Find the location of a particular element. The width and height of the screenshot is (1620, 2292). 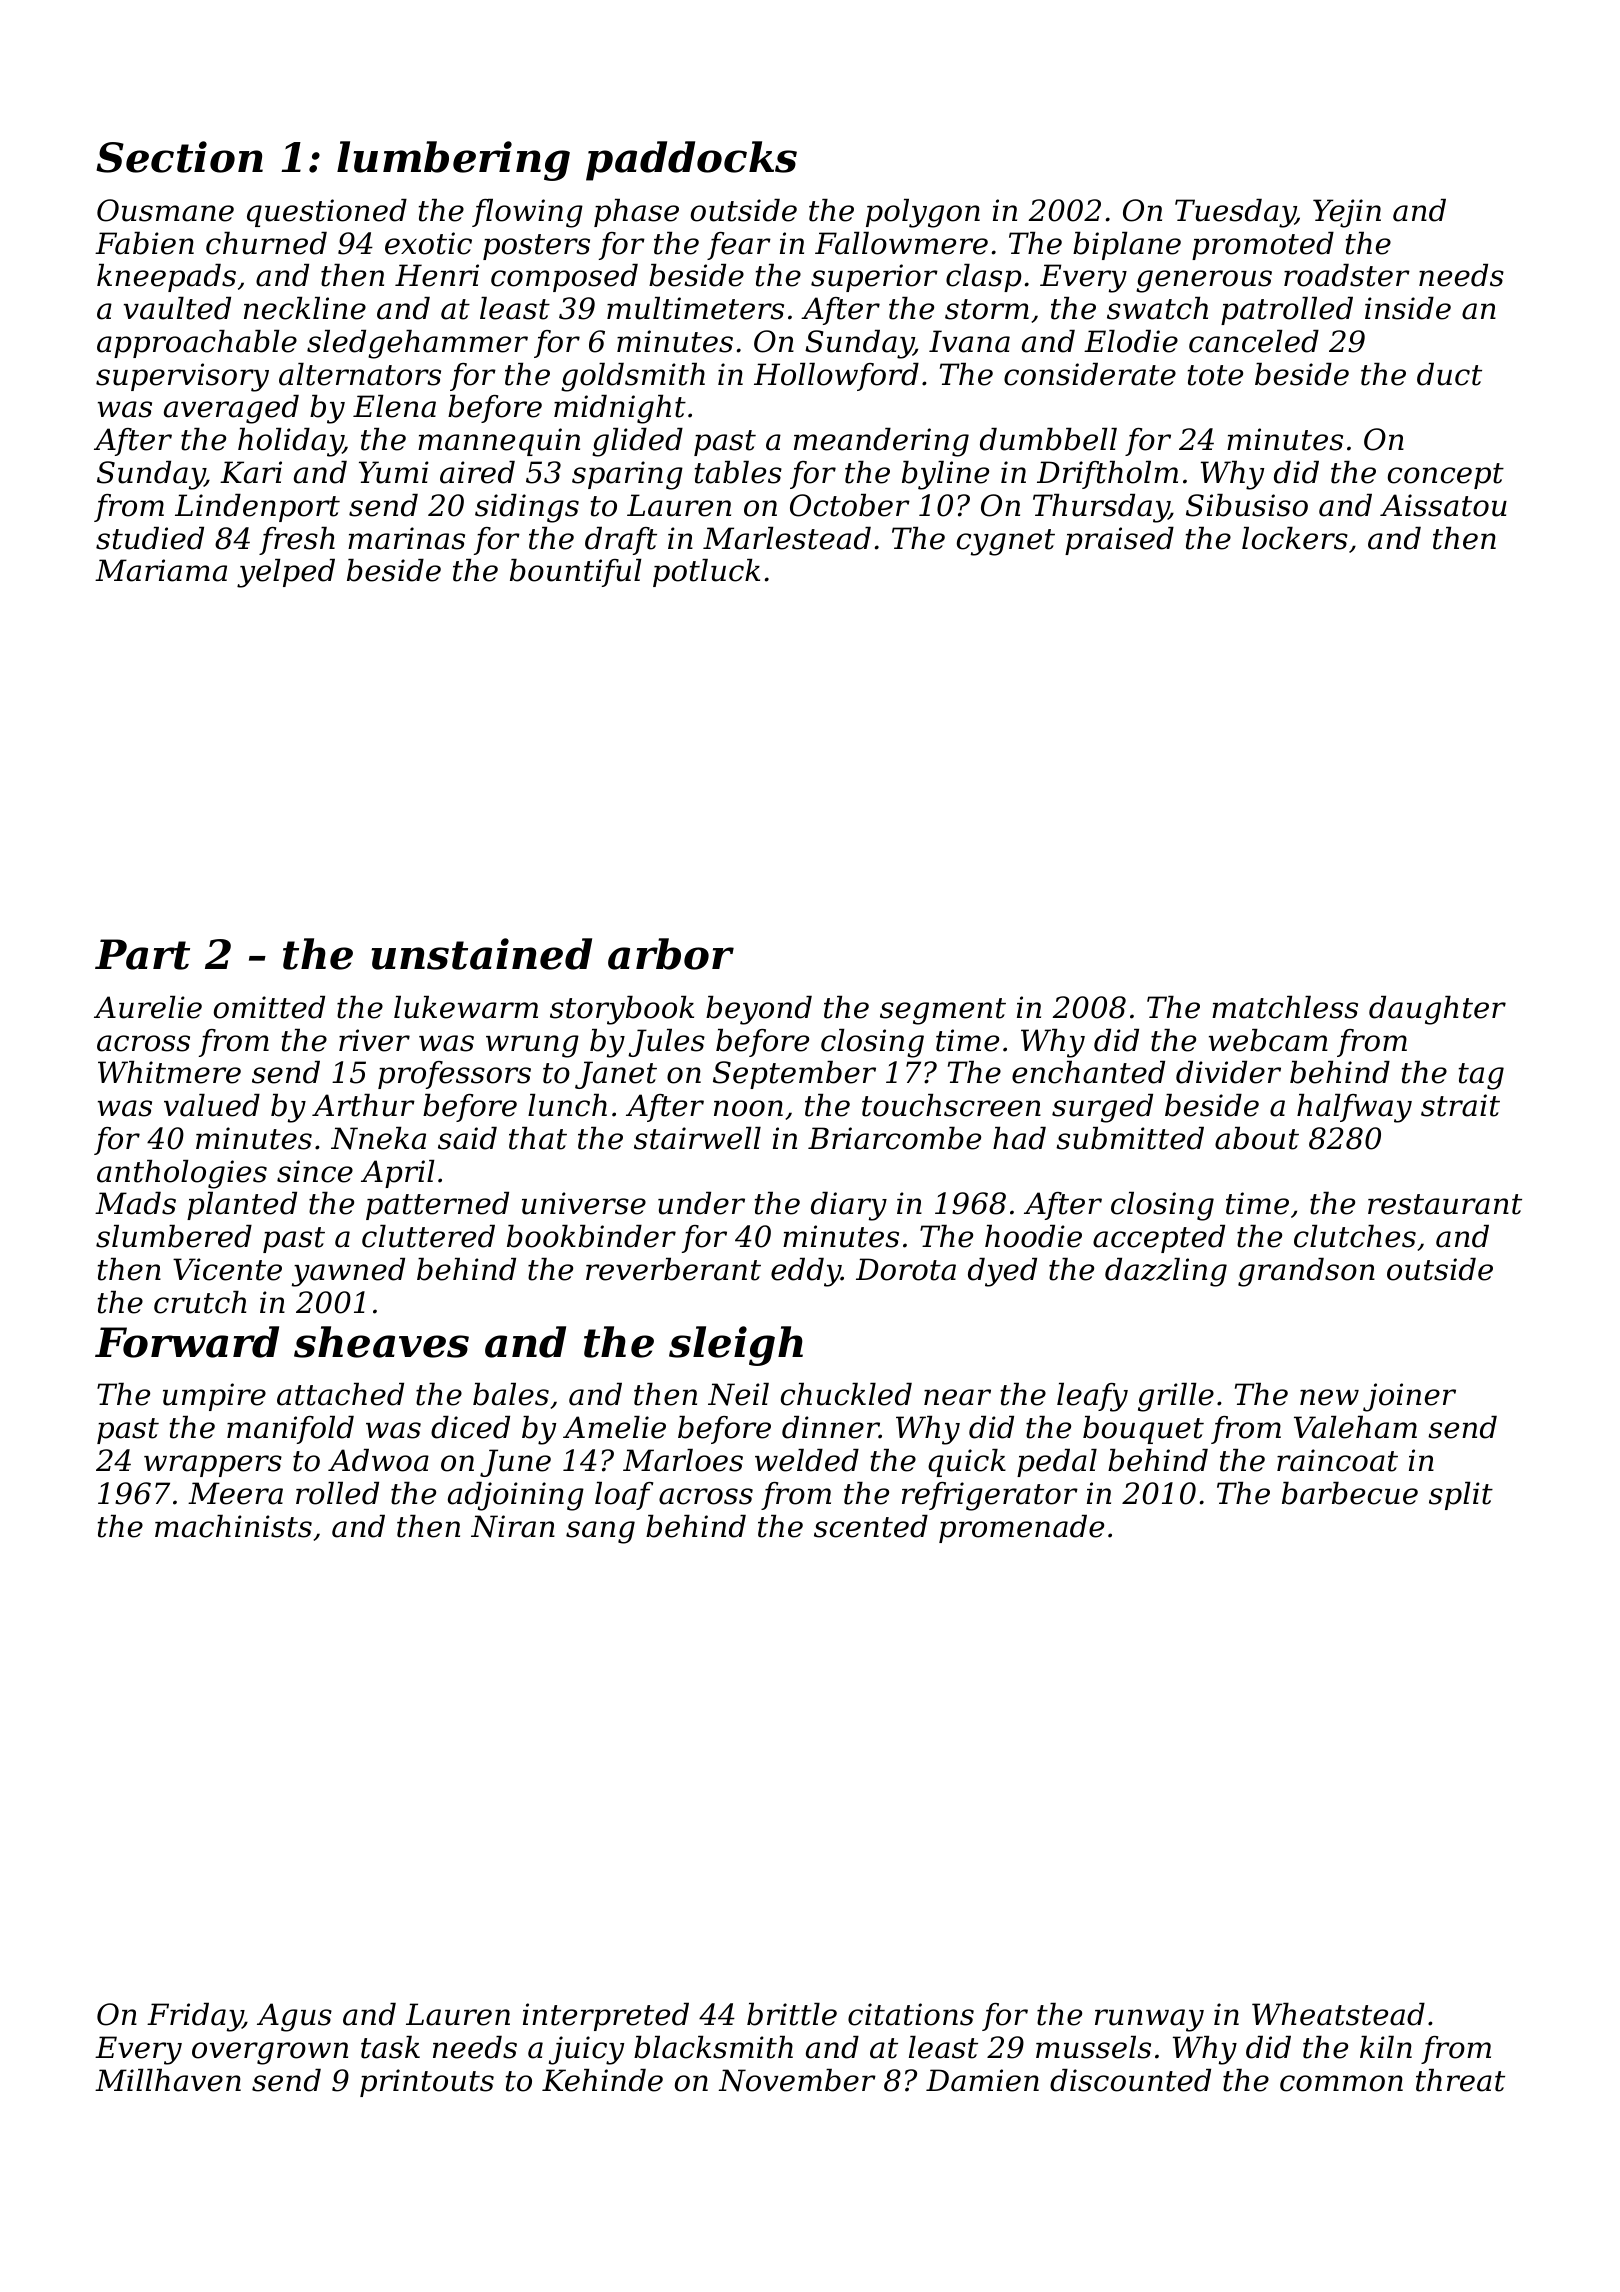

Briarcombe is located at coordinates (894, 1138).
